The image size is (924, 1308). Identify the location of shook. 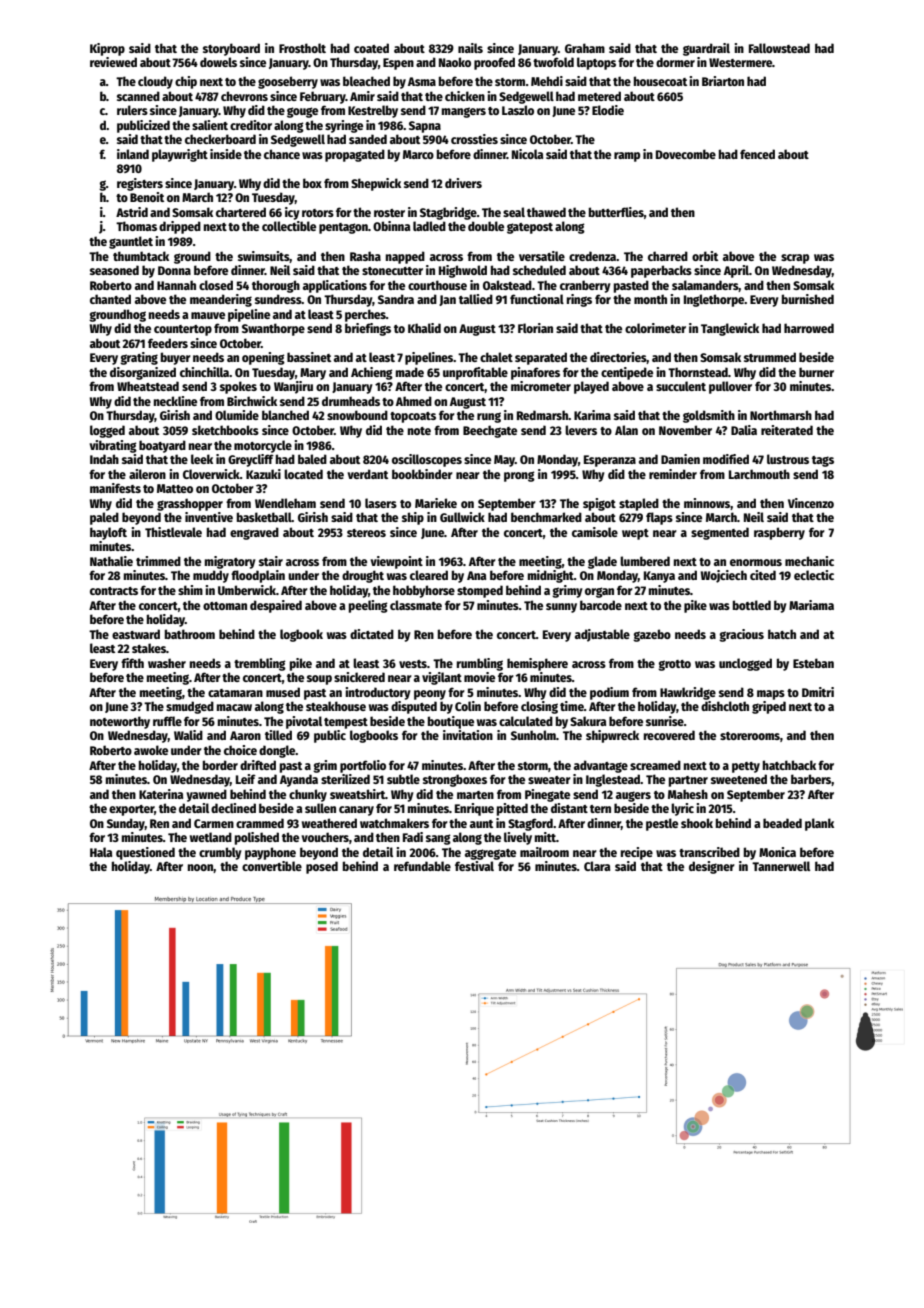
(697, 823).
